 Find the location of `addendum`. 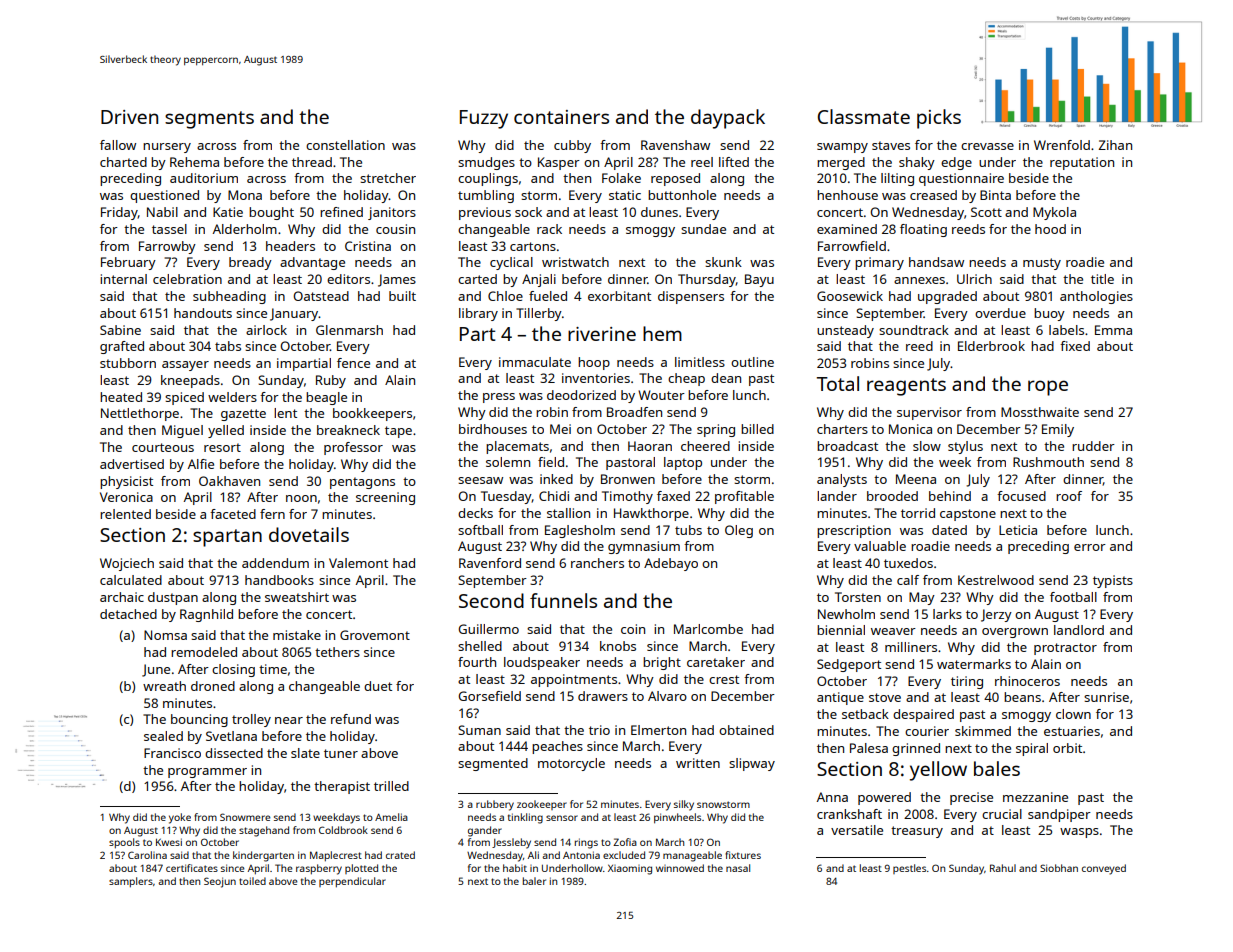

addendum is located at coordinates (275, 563).
